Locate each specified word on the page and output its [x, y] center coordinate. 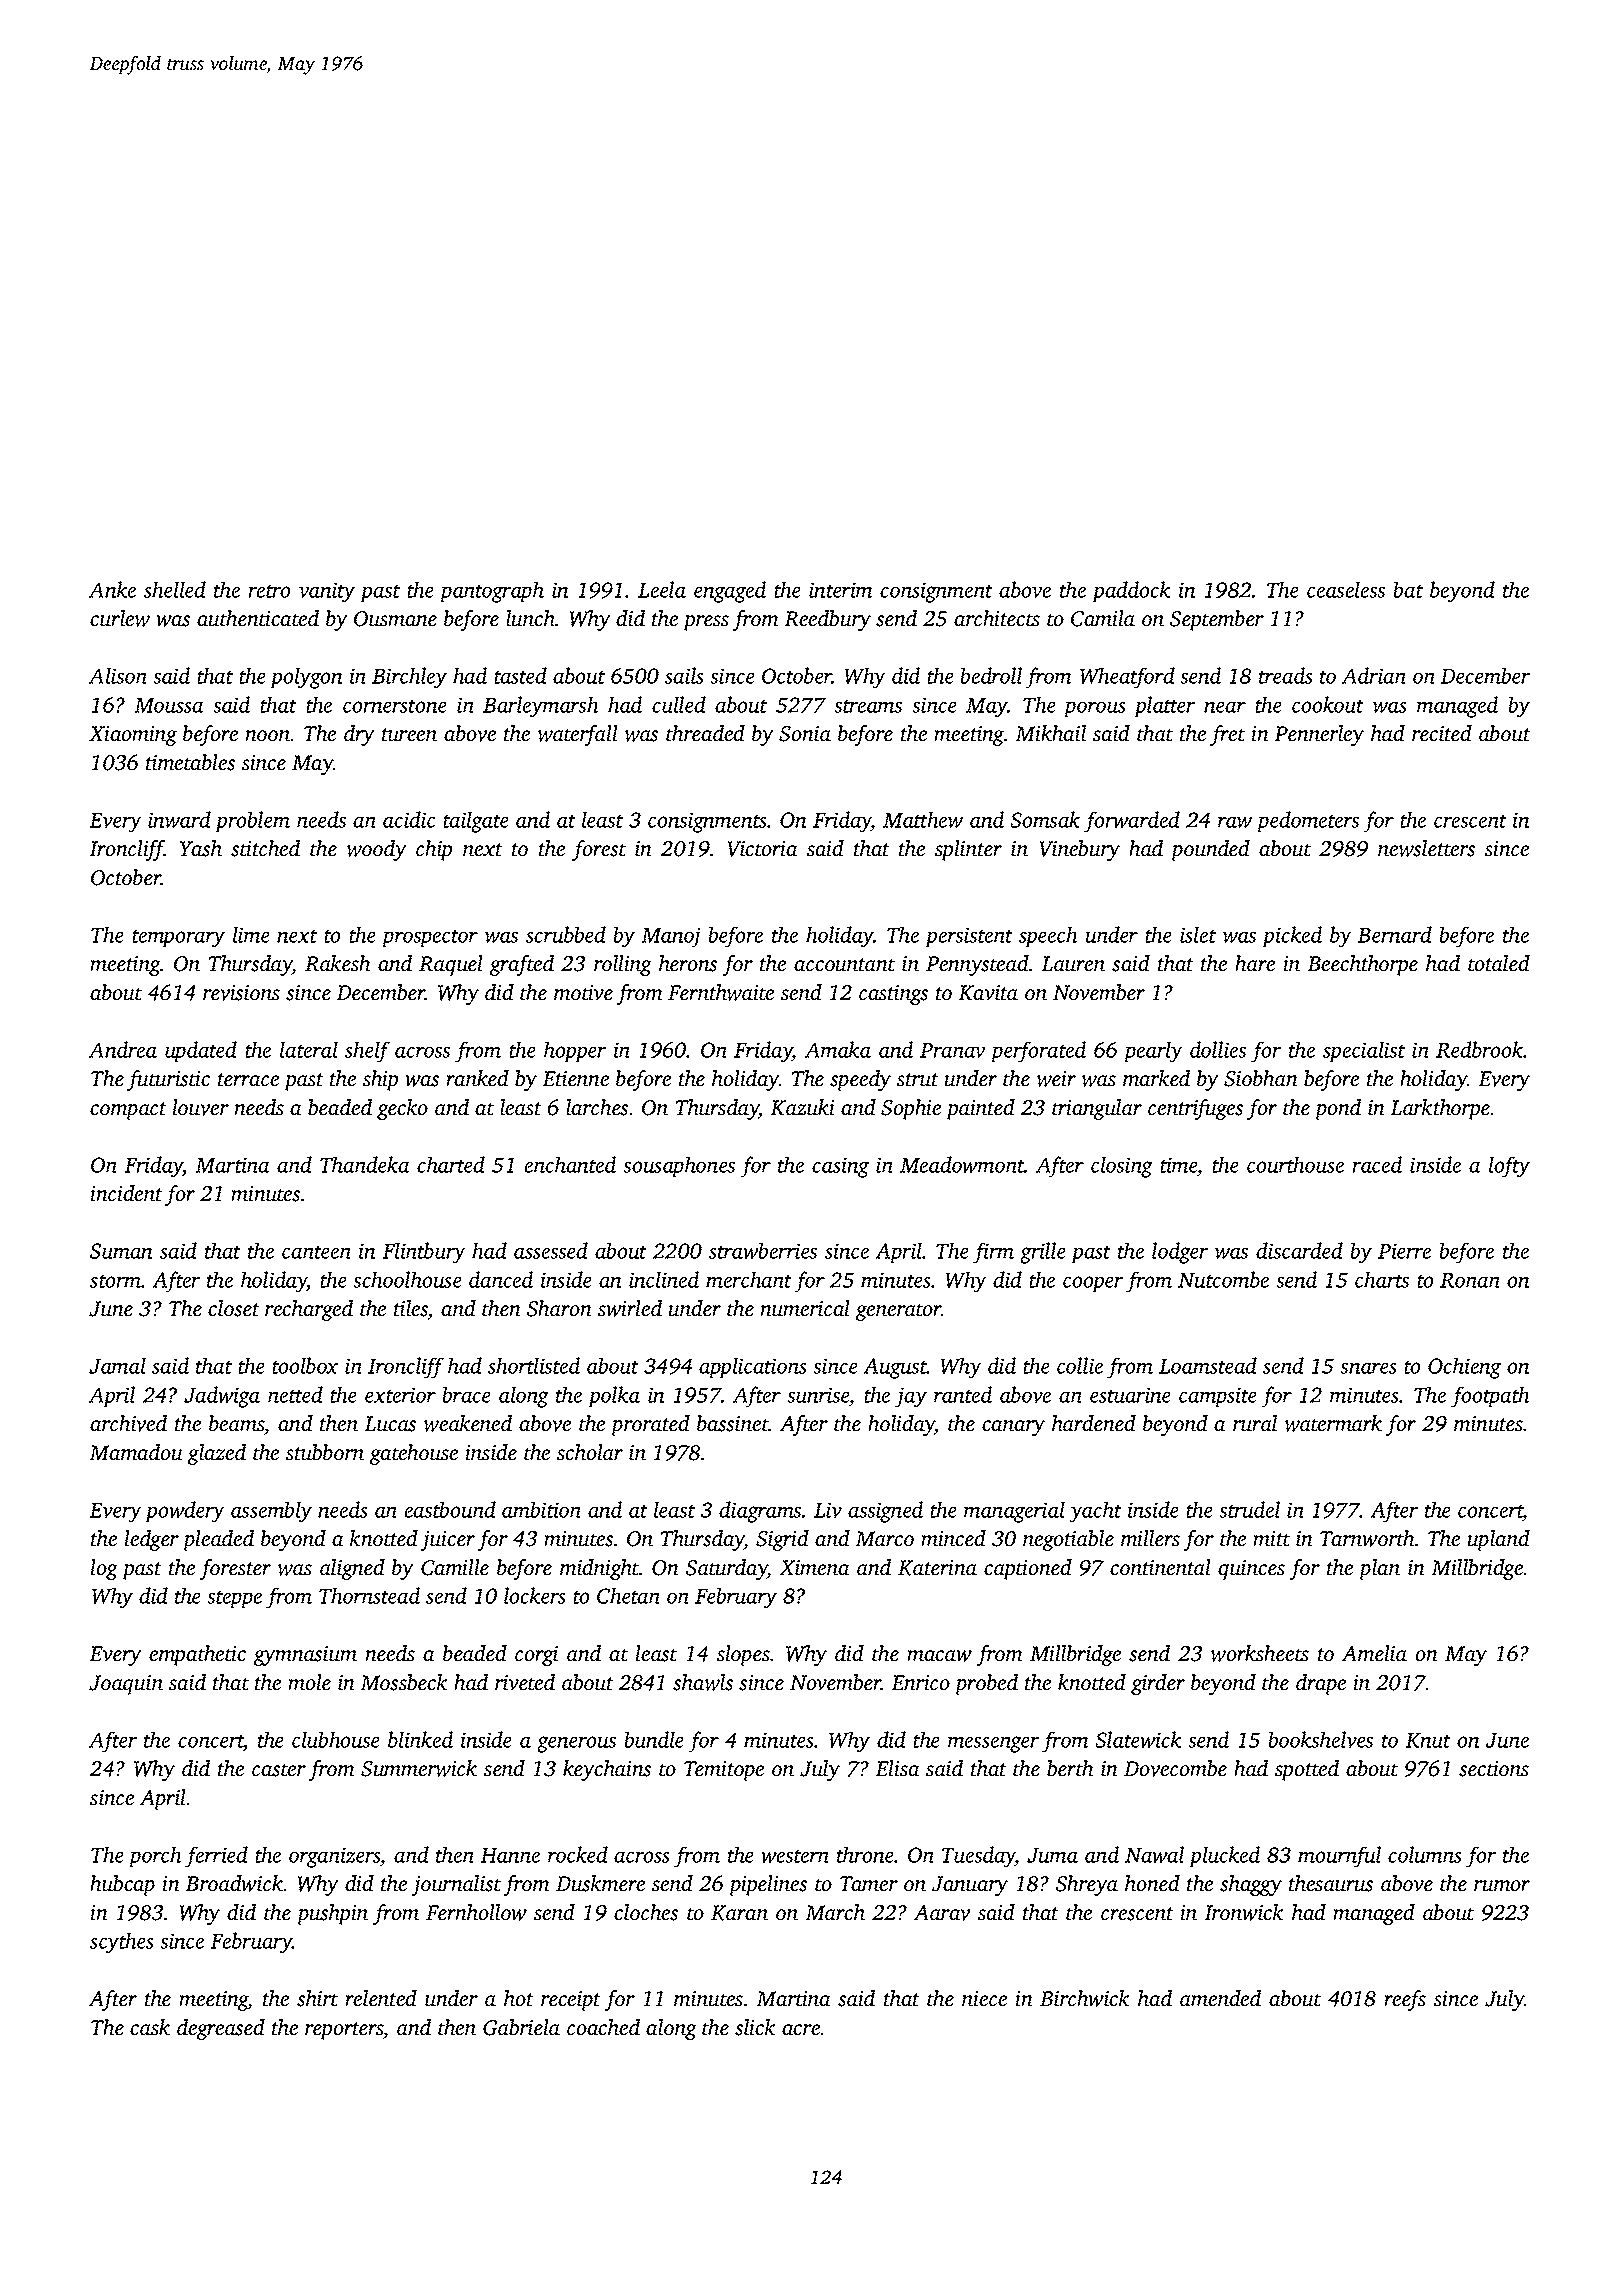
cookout [1328, 704]
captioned [1028, 1569]
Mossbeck [404, 1682]
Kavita [988, 993]
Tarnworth [1367, 1538]
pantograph [492, 592]
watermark [1333, 1423]
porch [155, 1856]
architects [997, 618]
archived [128, 1423]
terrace [248, 1080]
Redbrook [1480, 1049]
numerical [805, 1308]
